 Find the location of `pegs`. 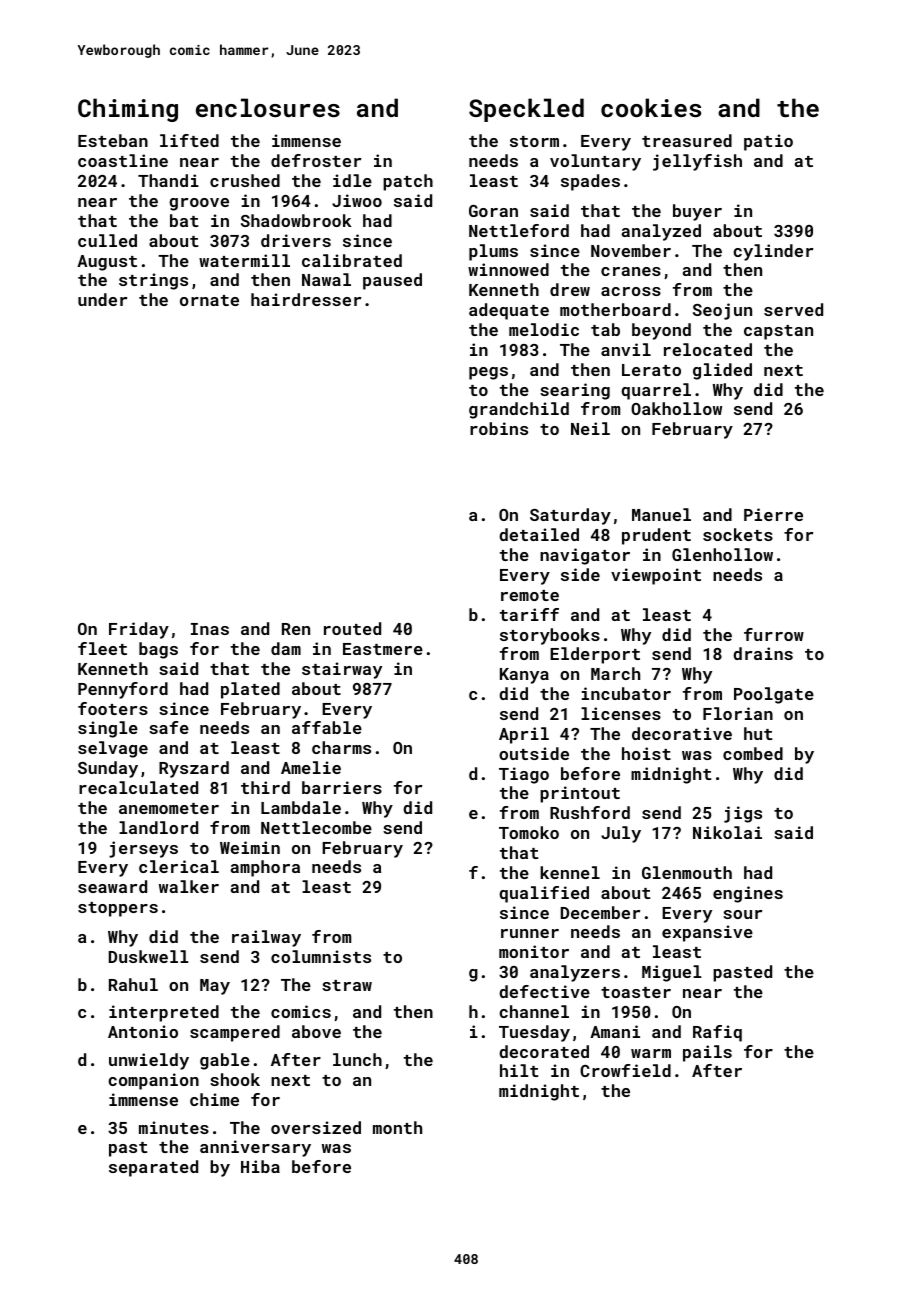

pegs is located at coordinates (488, 373).
